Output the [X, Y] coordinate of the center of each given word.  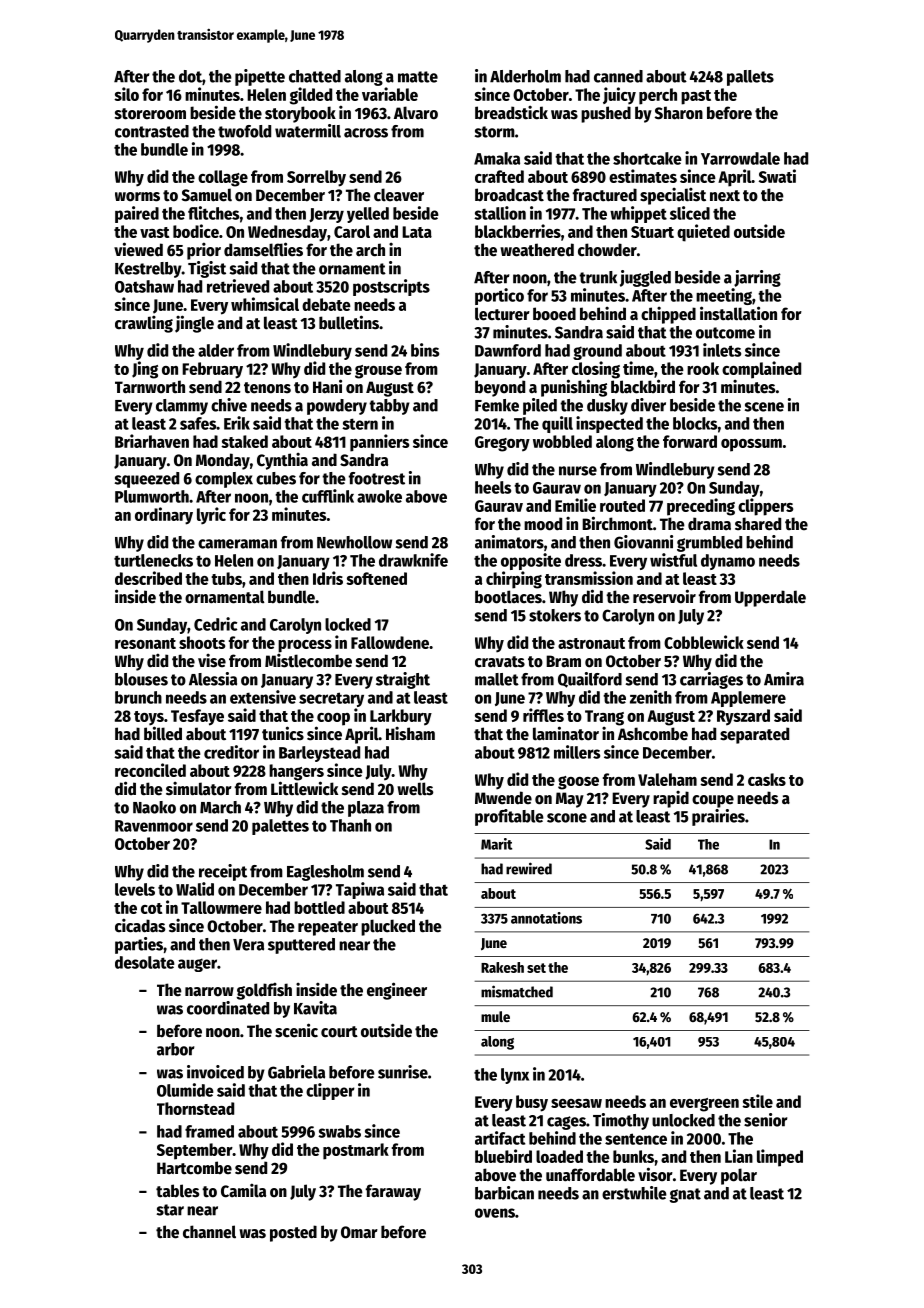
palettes [280, 827]
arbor [175, 1049]
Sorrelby [316, 178]
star [170, 1210]
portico [499, 296]
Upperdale [770, 598]
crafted [499, 176]
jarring [757, 278]
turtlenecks [153, 560]
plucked [388, 927]
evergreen [704, 1105]
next [725, 196]
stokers [555, 615]
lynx [515, 1076]
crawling [144, 324]
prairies [718, 817]
